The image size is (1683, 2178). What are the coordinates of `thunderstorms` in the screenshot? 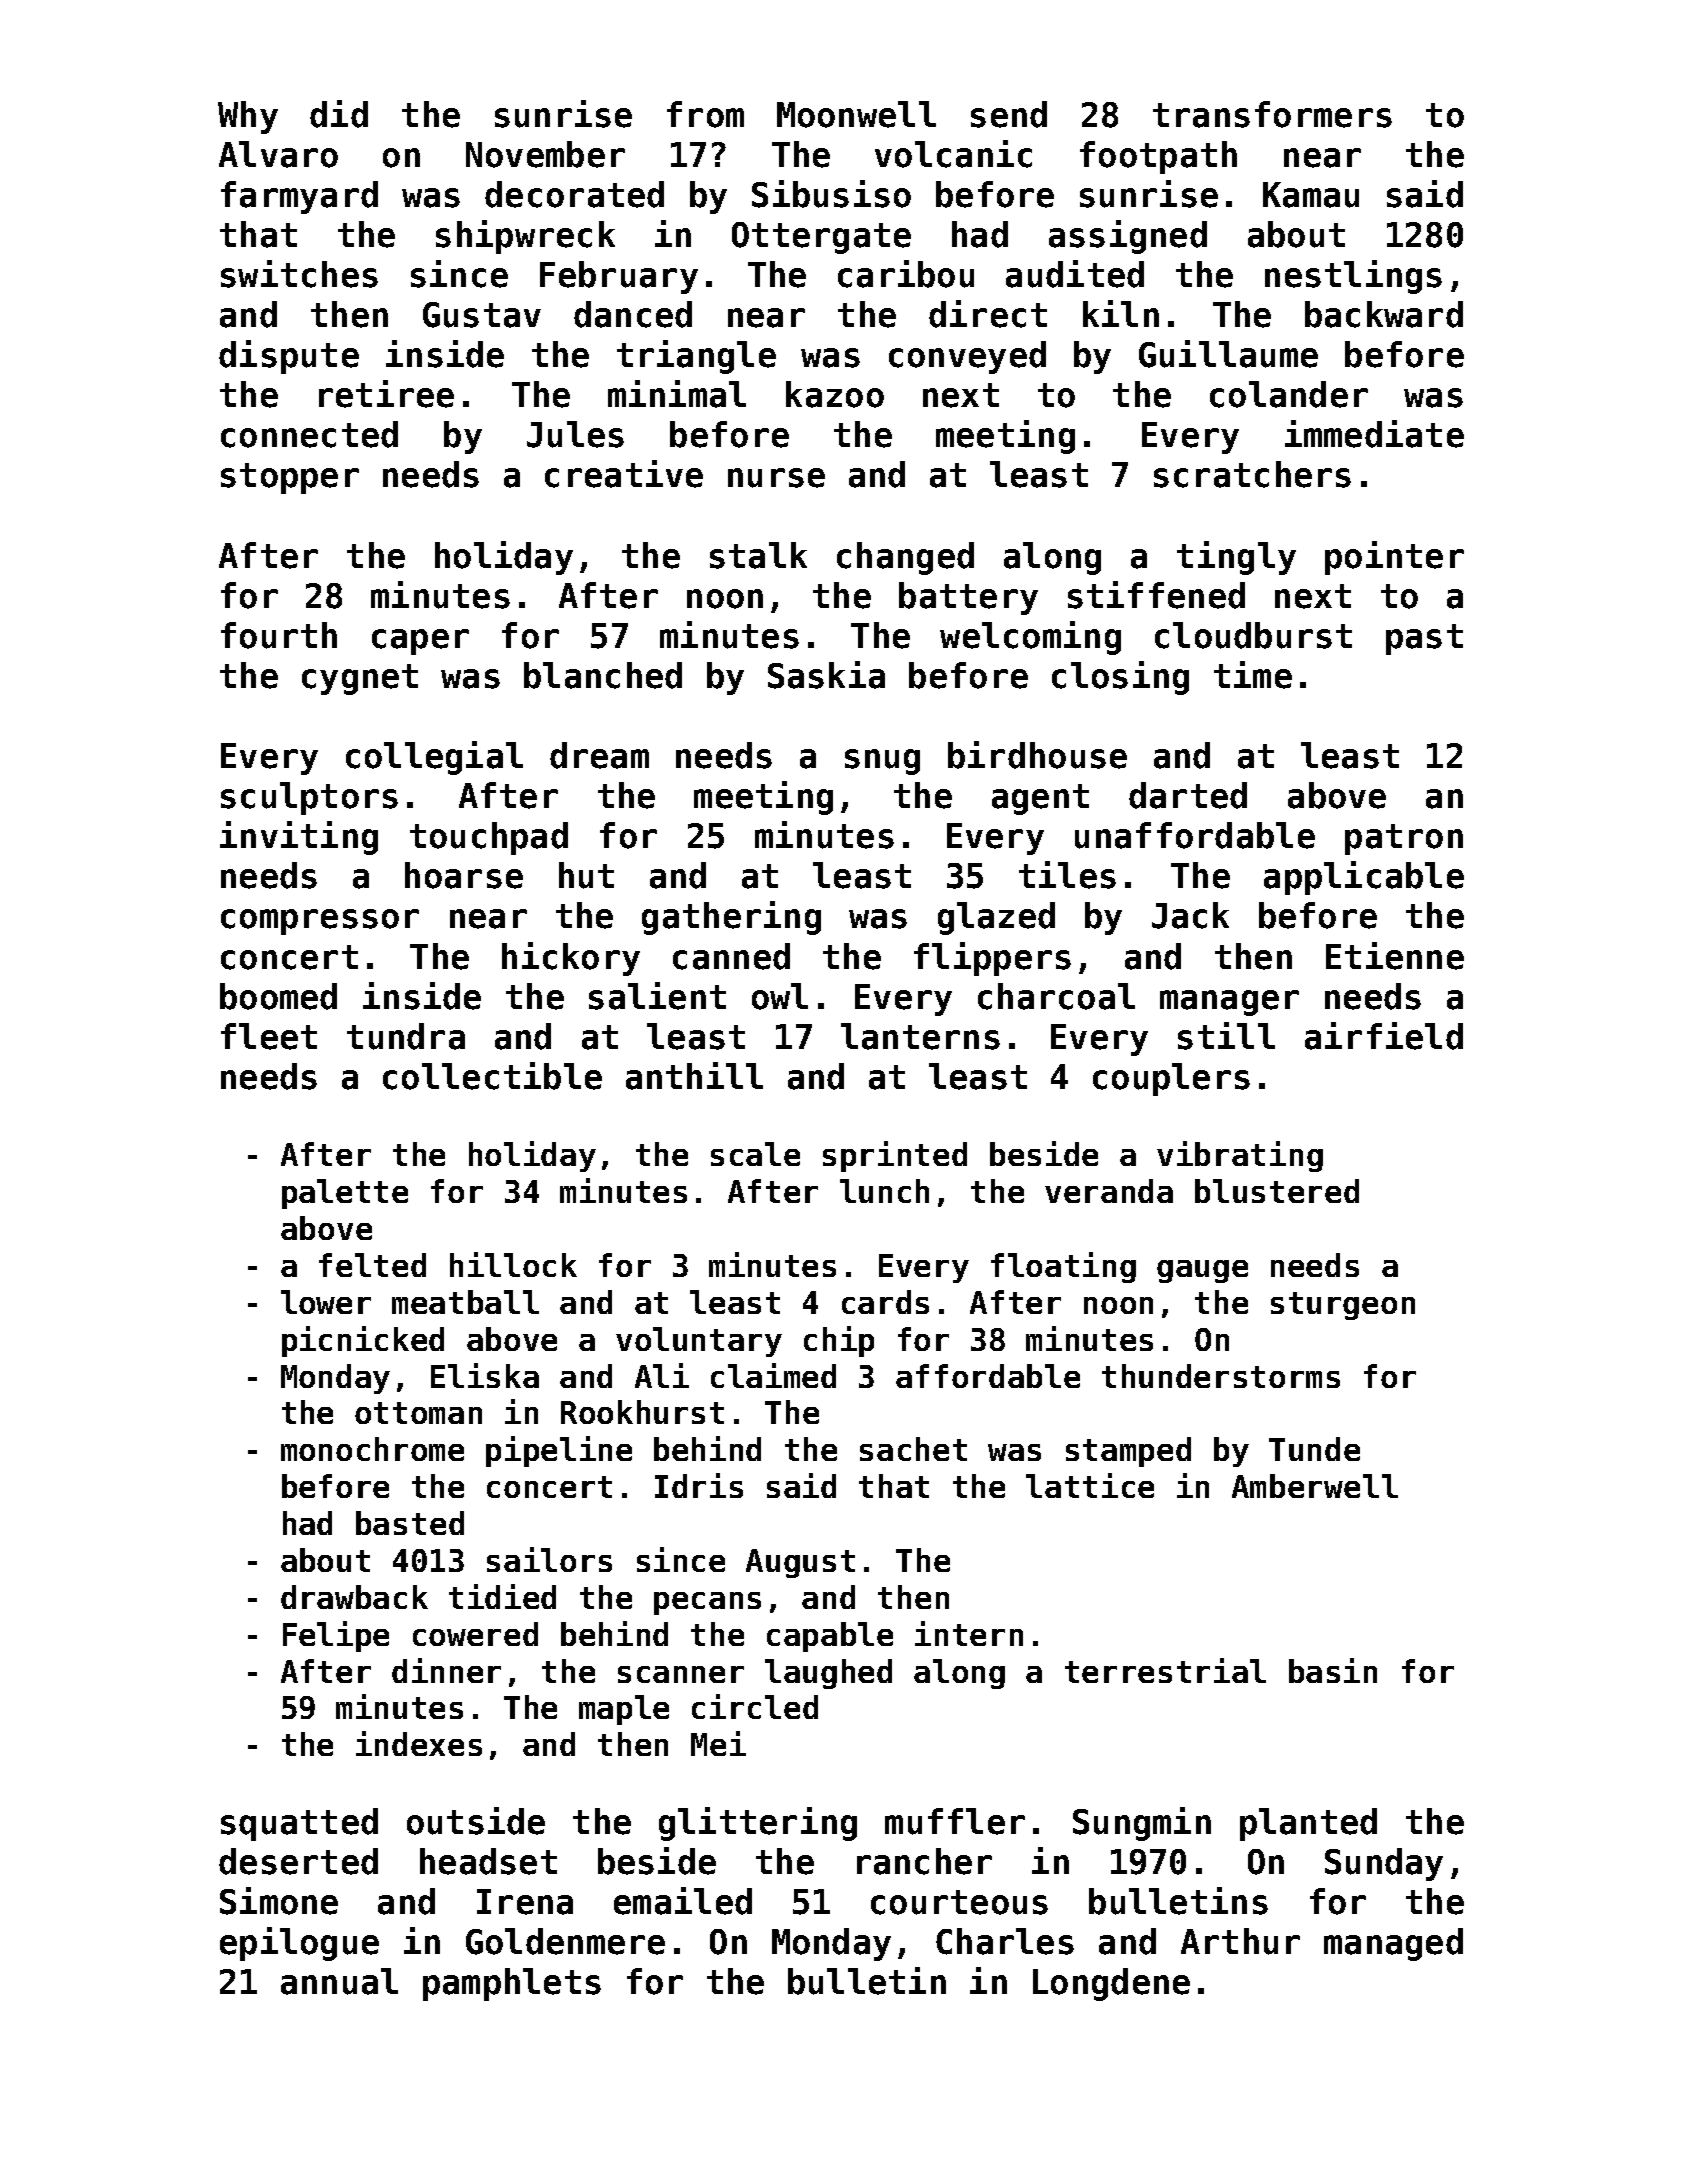 It's located at (1221, 1376).
